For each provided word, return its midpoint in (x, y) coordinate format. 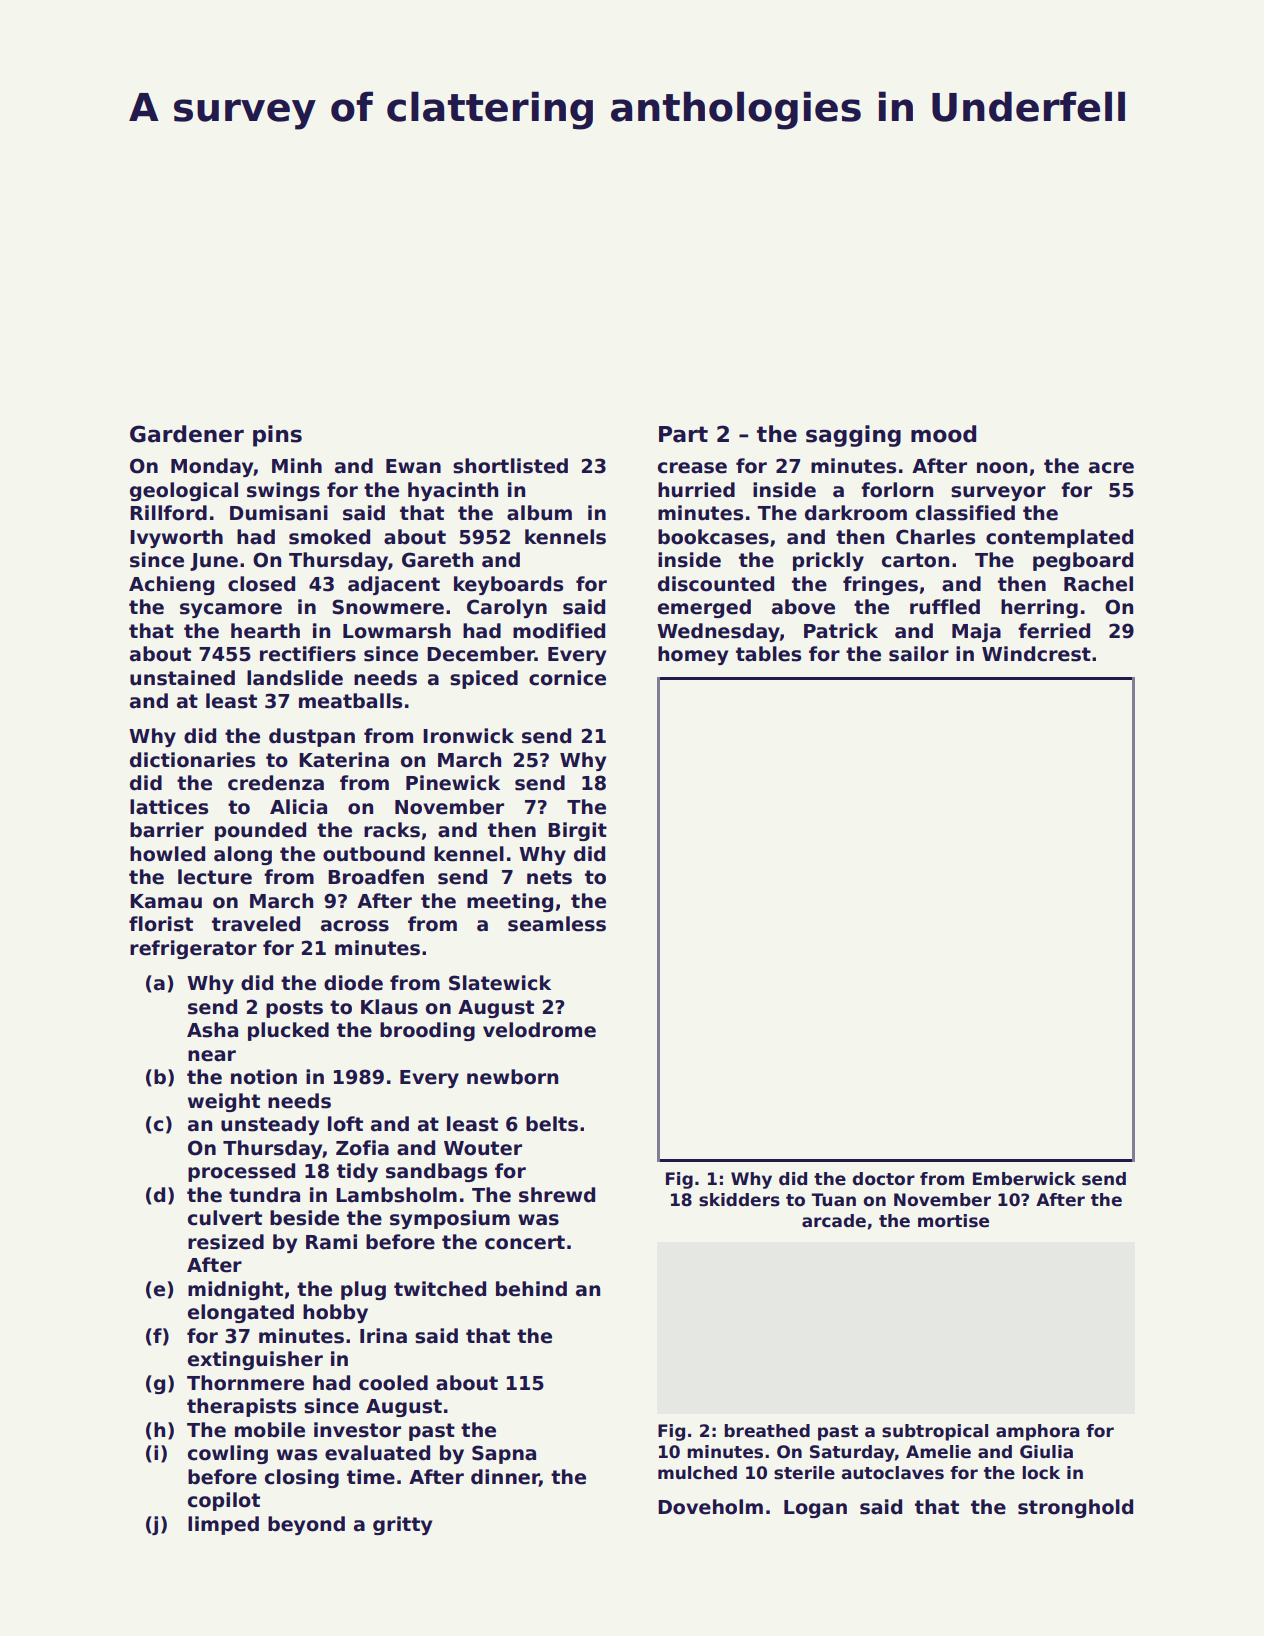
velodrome (539, 1030)
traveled (256, 924)
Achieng (171, 585)
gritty (402, 1525)
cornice (567, 678)
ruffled (945, 607)
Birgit (577, 831)
